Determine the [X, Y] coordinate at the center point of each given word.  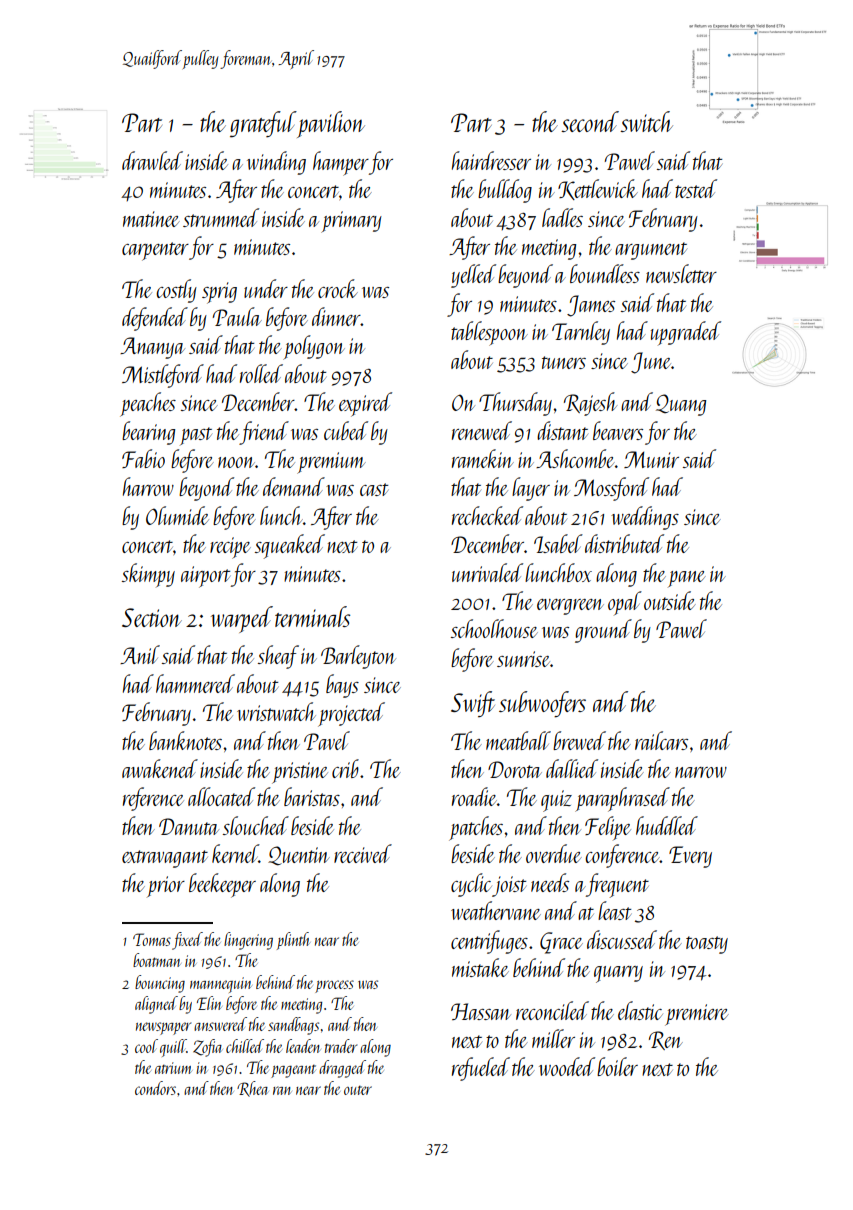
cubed [346, 430]
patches [476, 828]
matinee [151, 219]
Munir [651, 459]
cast [374, 489]
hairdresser [491, 160]
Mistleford [163, 376]
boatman [157, 960]
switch [646, 121]
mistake [480, 967]
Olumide [177, 515]
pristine [300, 773]
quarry [618, 974]
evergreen [570, 607]
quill [173, 1048]
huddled [667, 825]
